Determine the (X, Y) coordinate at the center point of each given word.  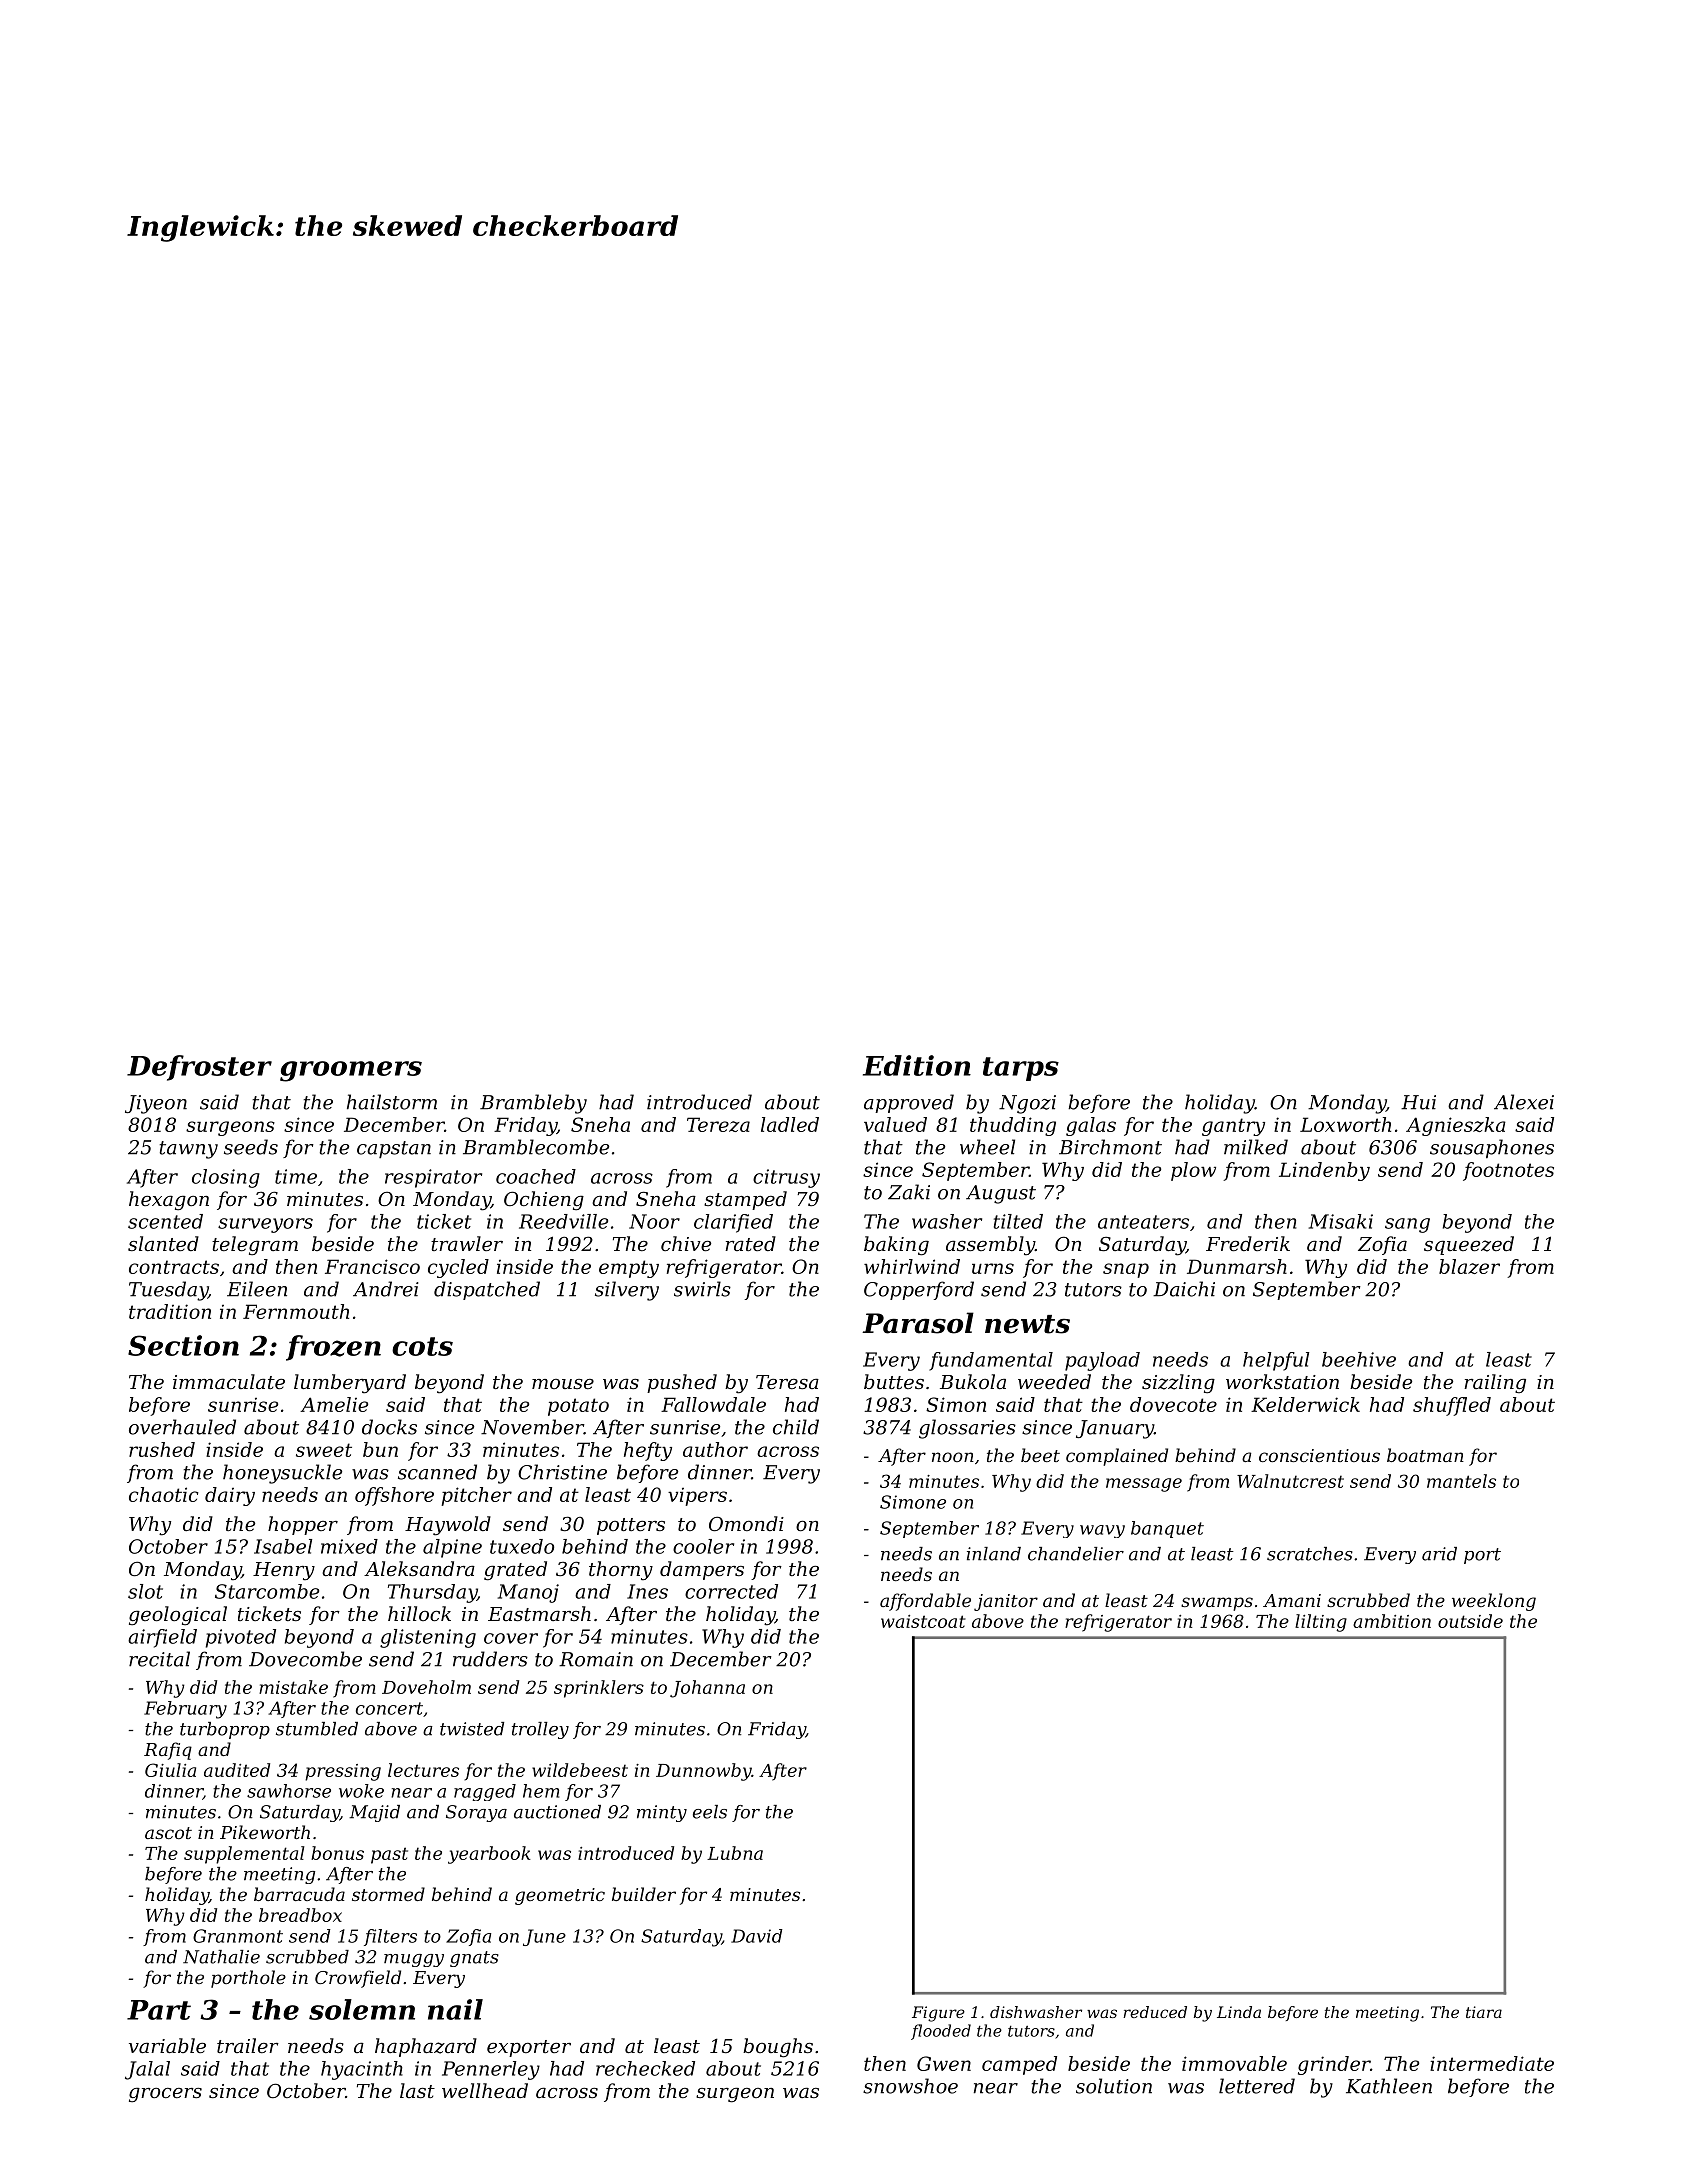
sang (1407, 1225)
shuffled (1452, 1406)
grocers (165, 2095)
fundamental (991, 1361)
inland (994, 1554)
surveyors (265, 1225)
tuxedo (522, 1546)
